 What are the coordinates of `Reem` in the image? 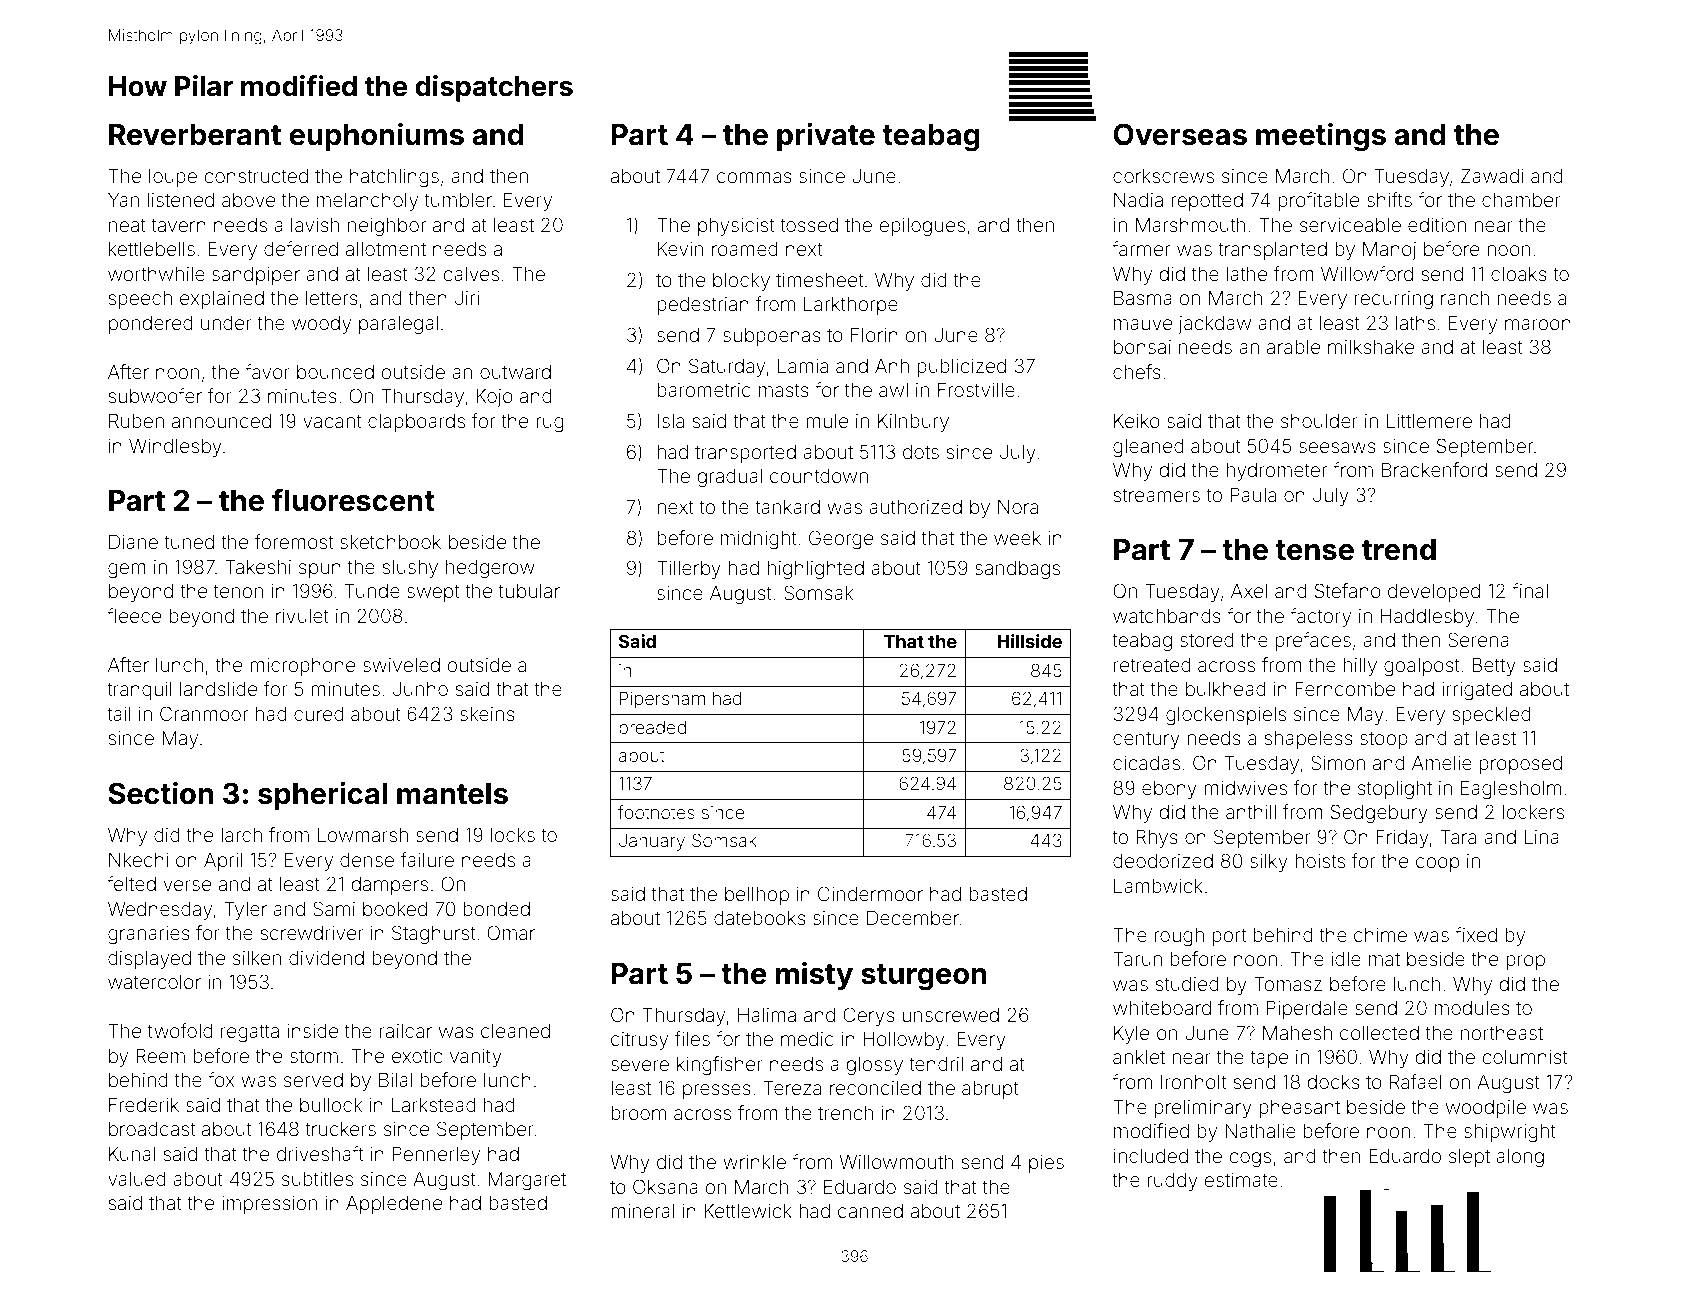 It's located at (160, 1055).
